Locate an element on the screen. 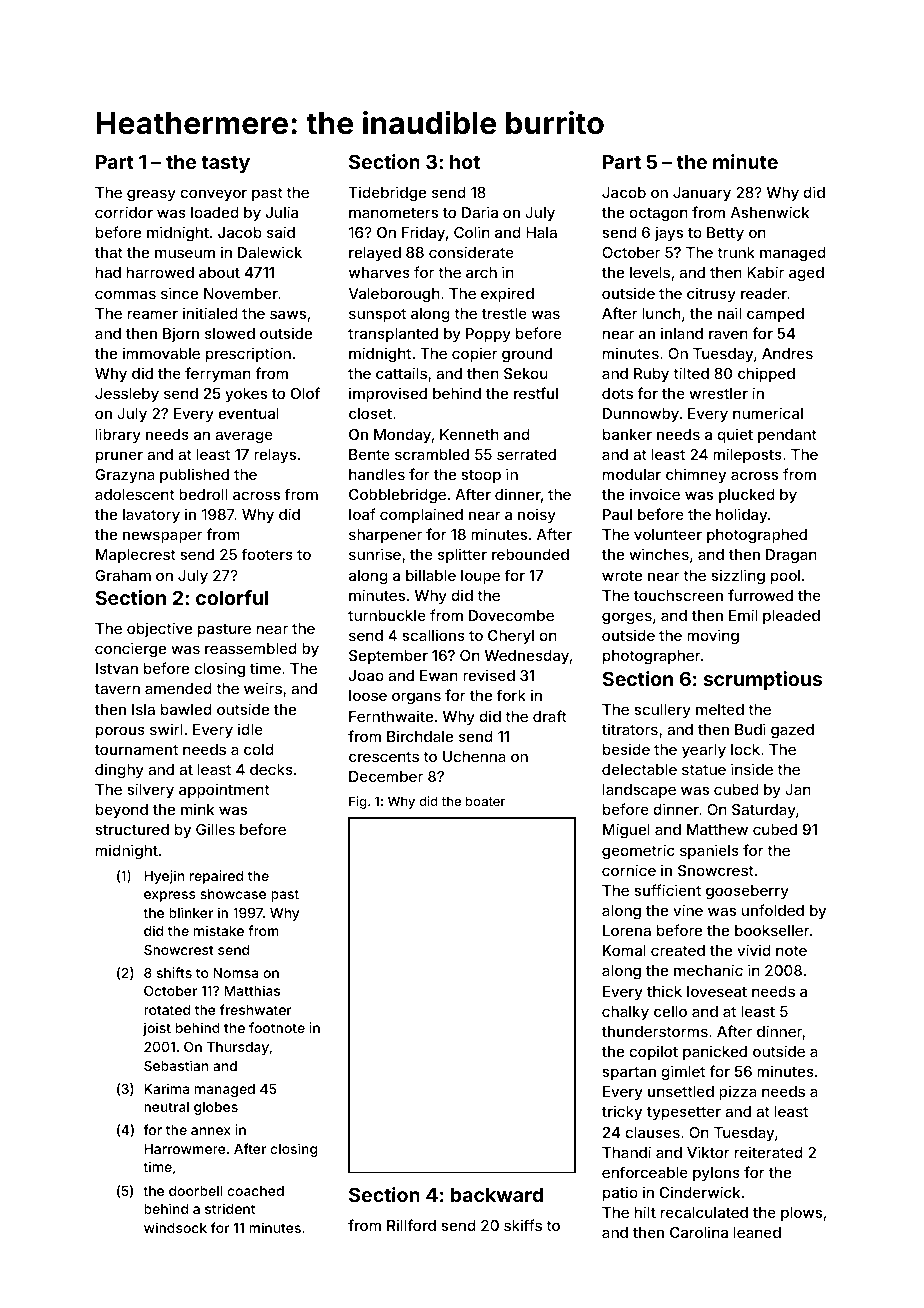 The width and height of the screenshot is (924, 1308). Miguel is located at coordinates (626, 830).
